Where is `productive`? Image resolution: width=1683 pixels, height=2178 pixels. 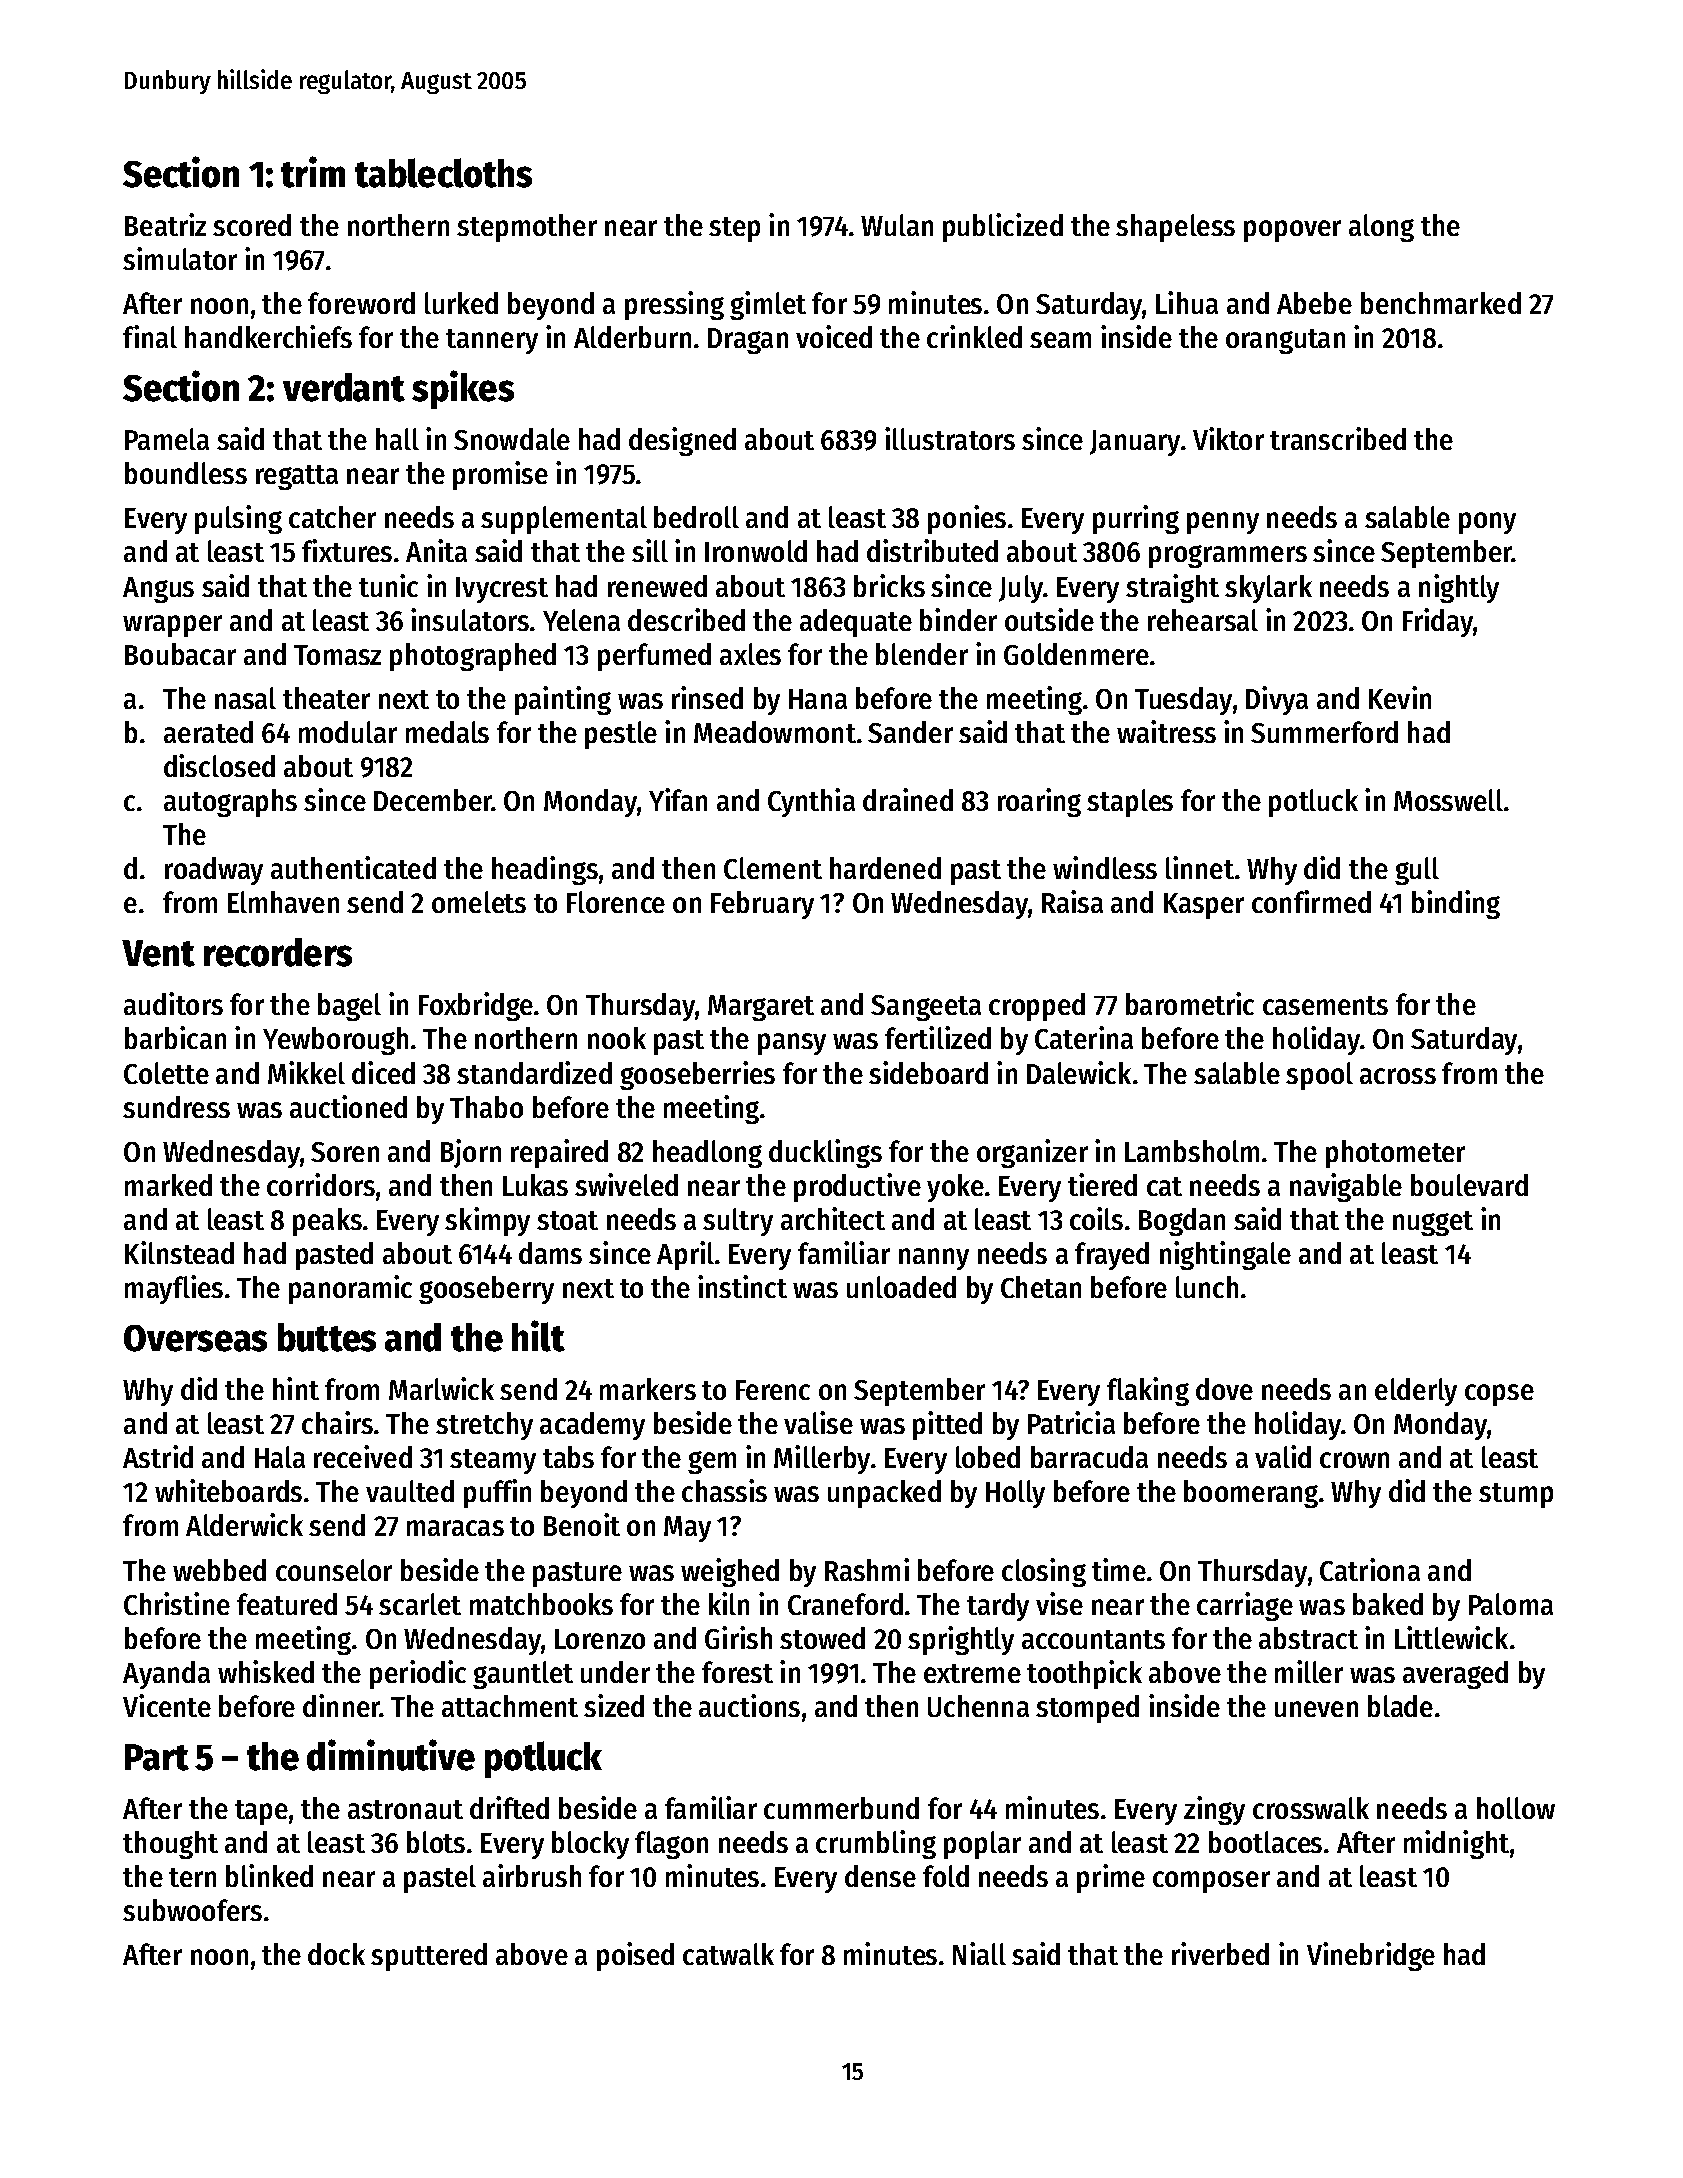
productive is located at coordinates (857, 1187).
